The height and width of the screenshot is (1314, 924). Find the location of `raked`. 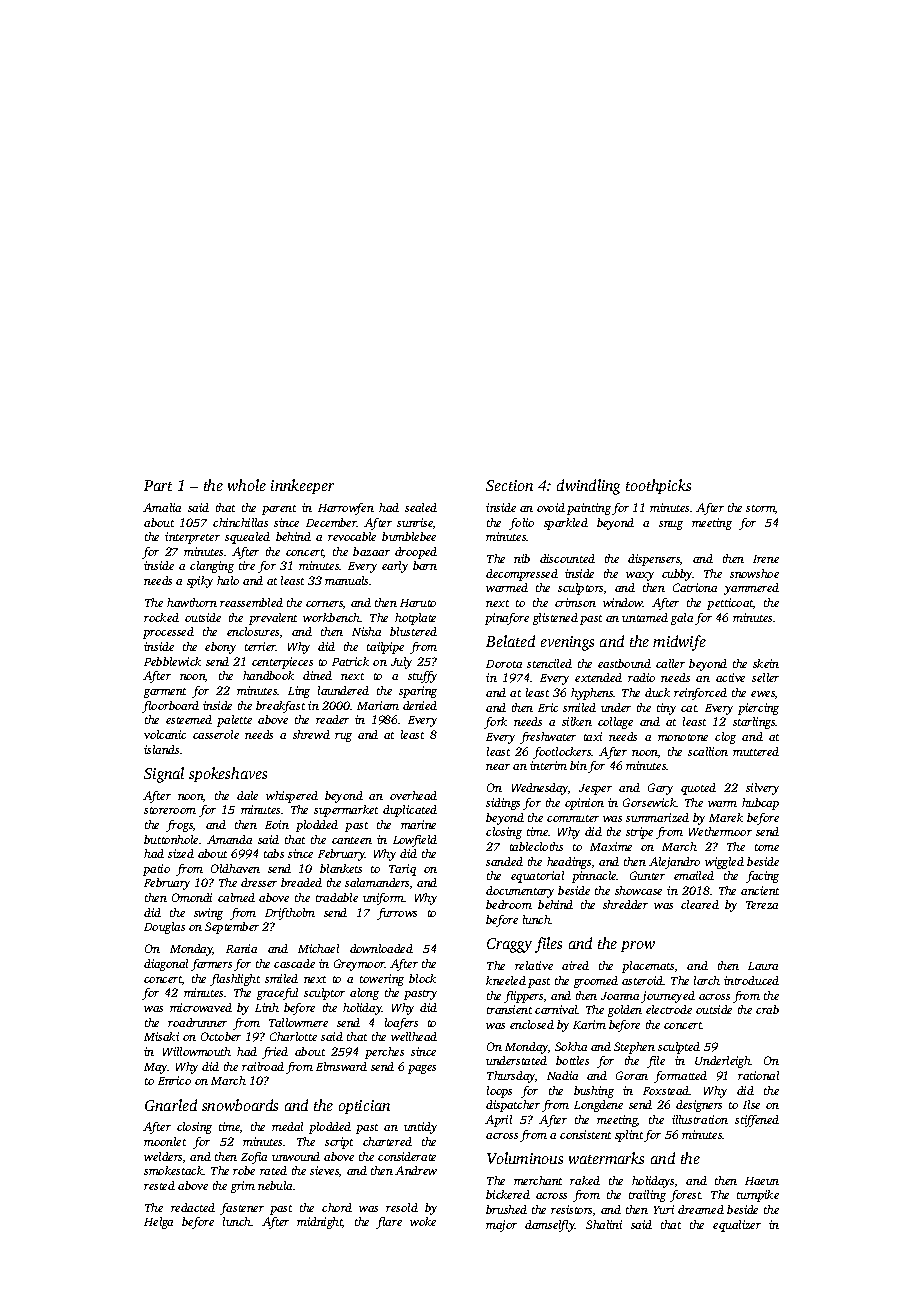

raked is located at coordinates (585, 1180).
